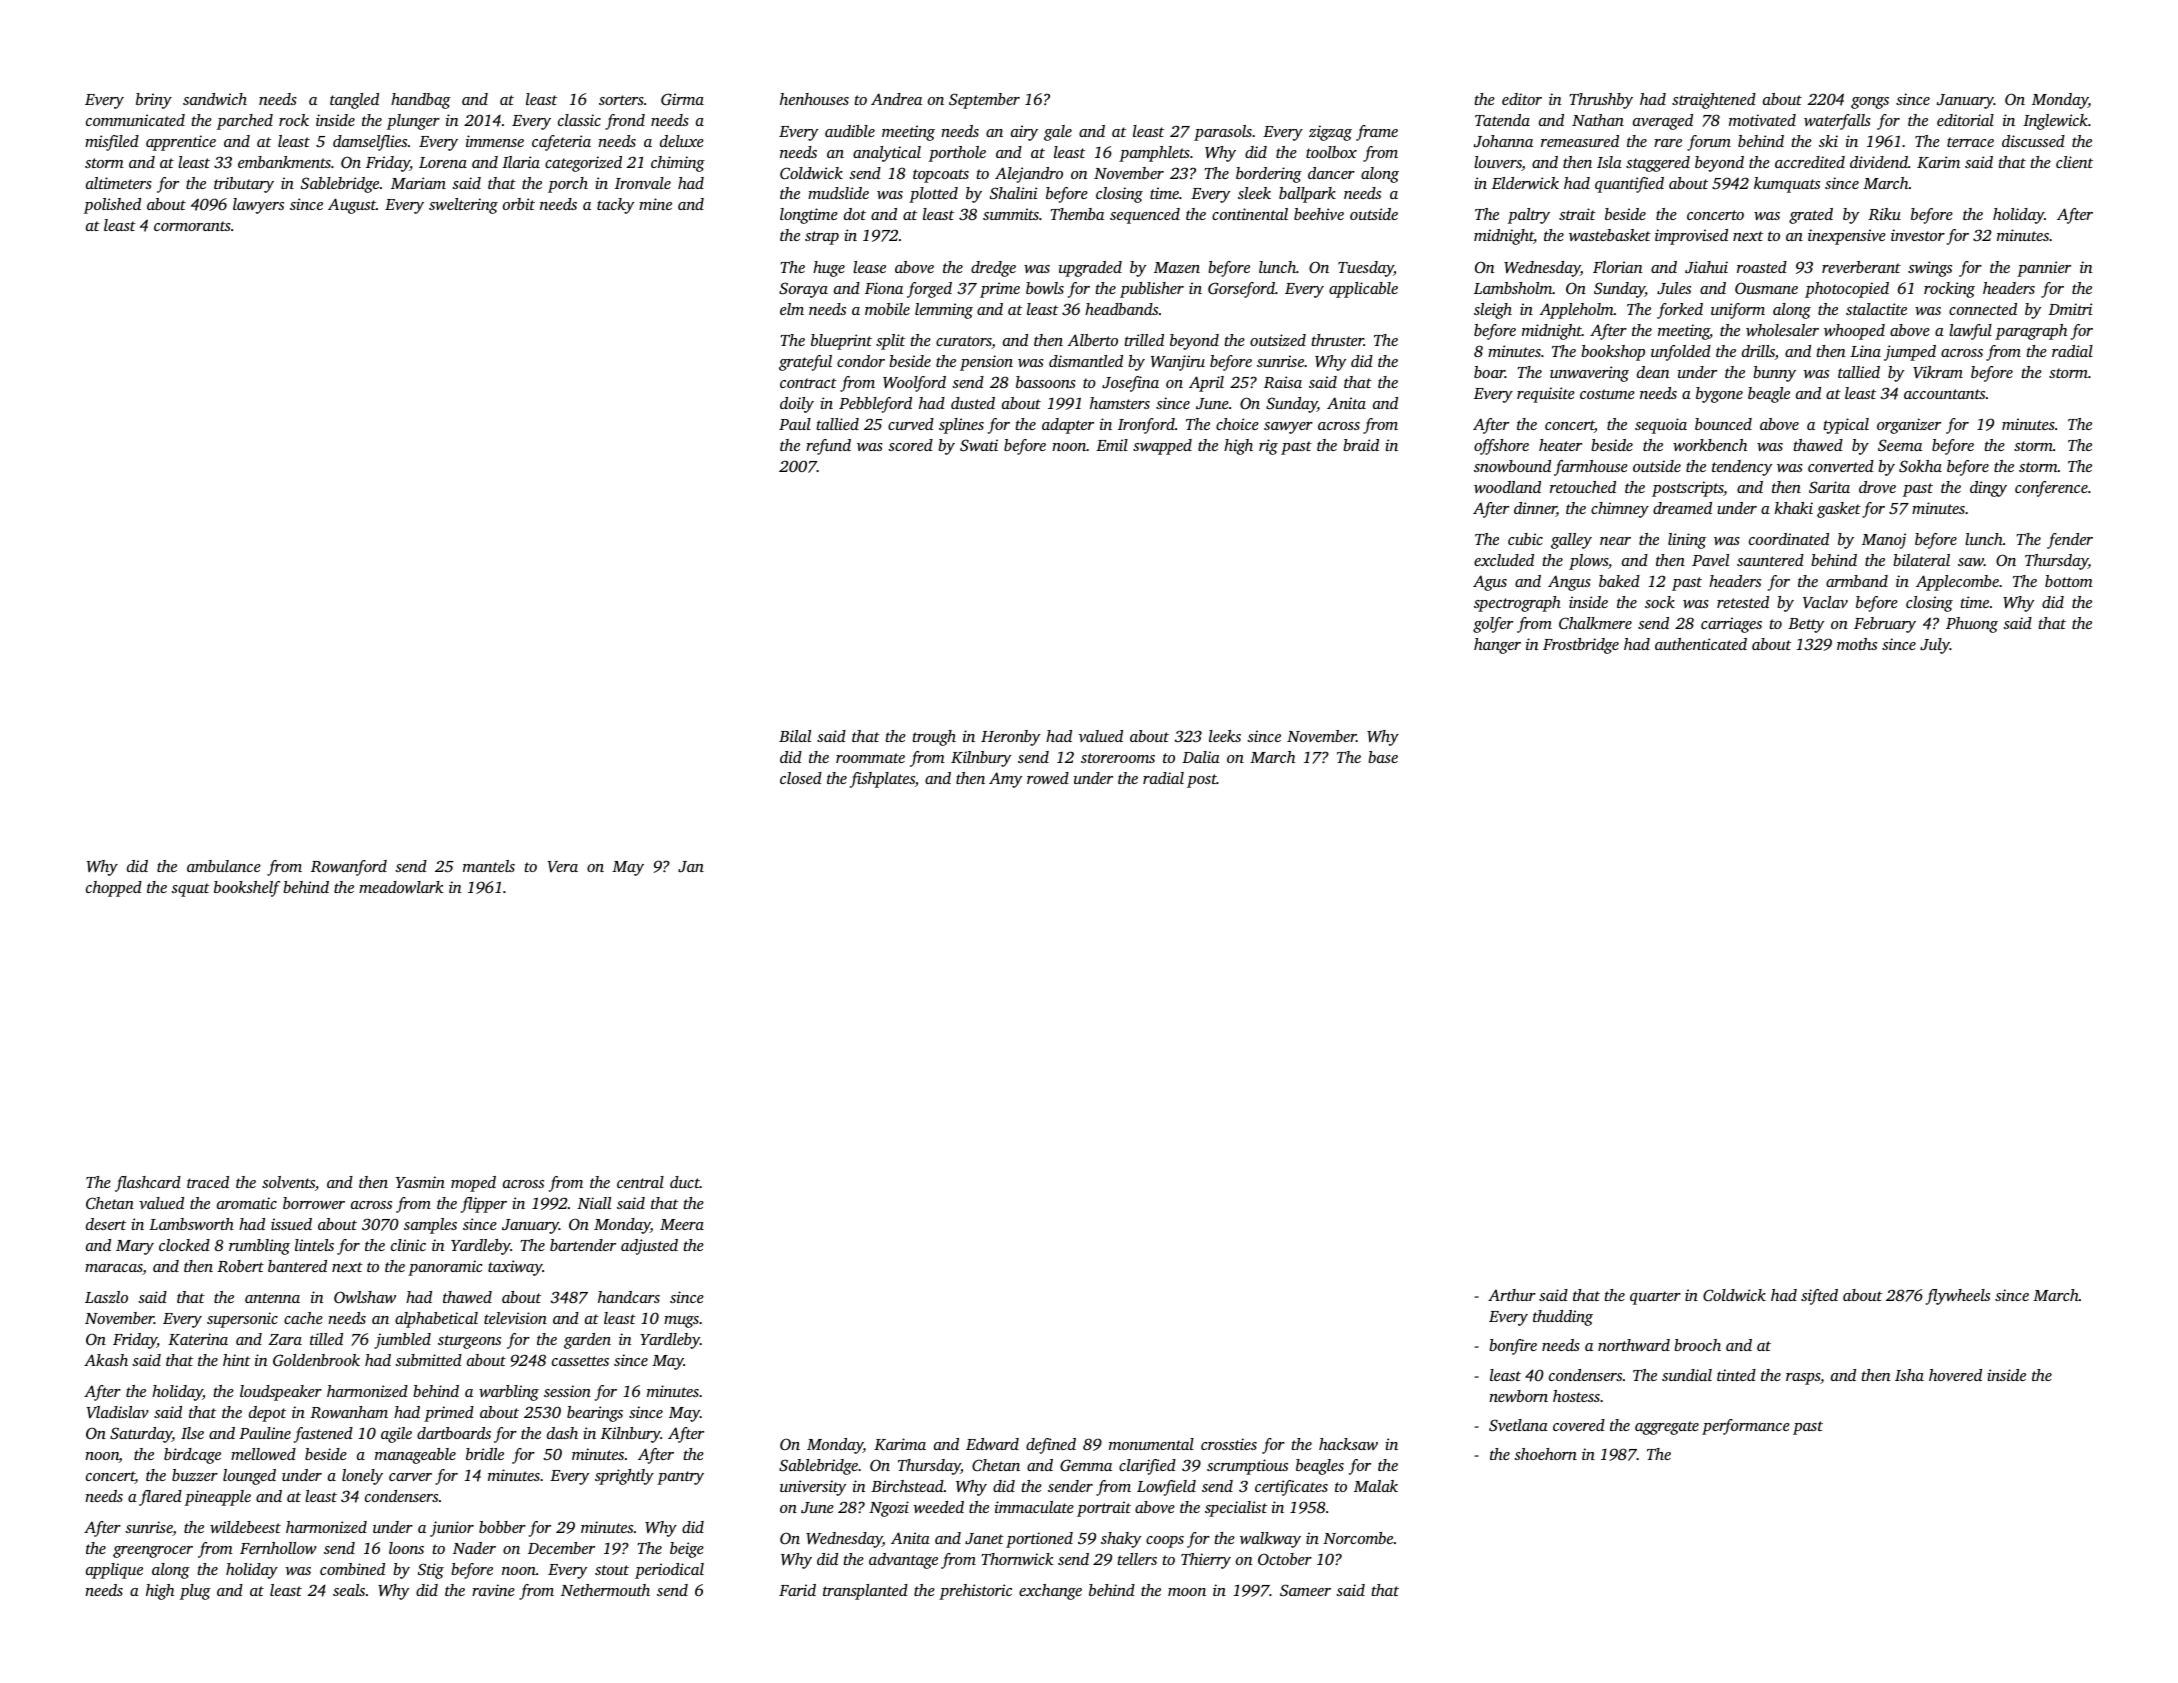 The height and width of the page is (1683, 2178). I want to click on Alejandro, so click(1029, 175).
